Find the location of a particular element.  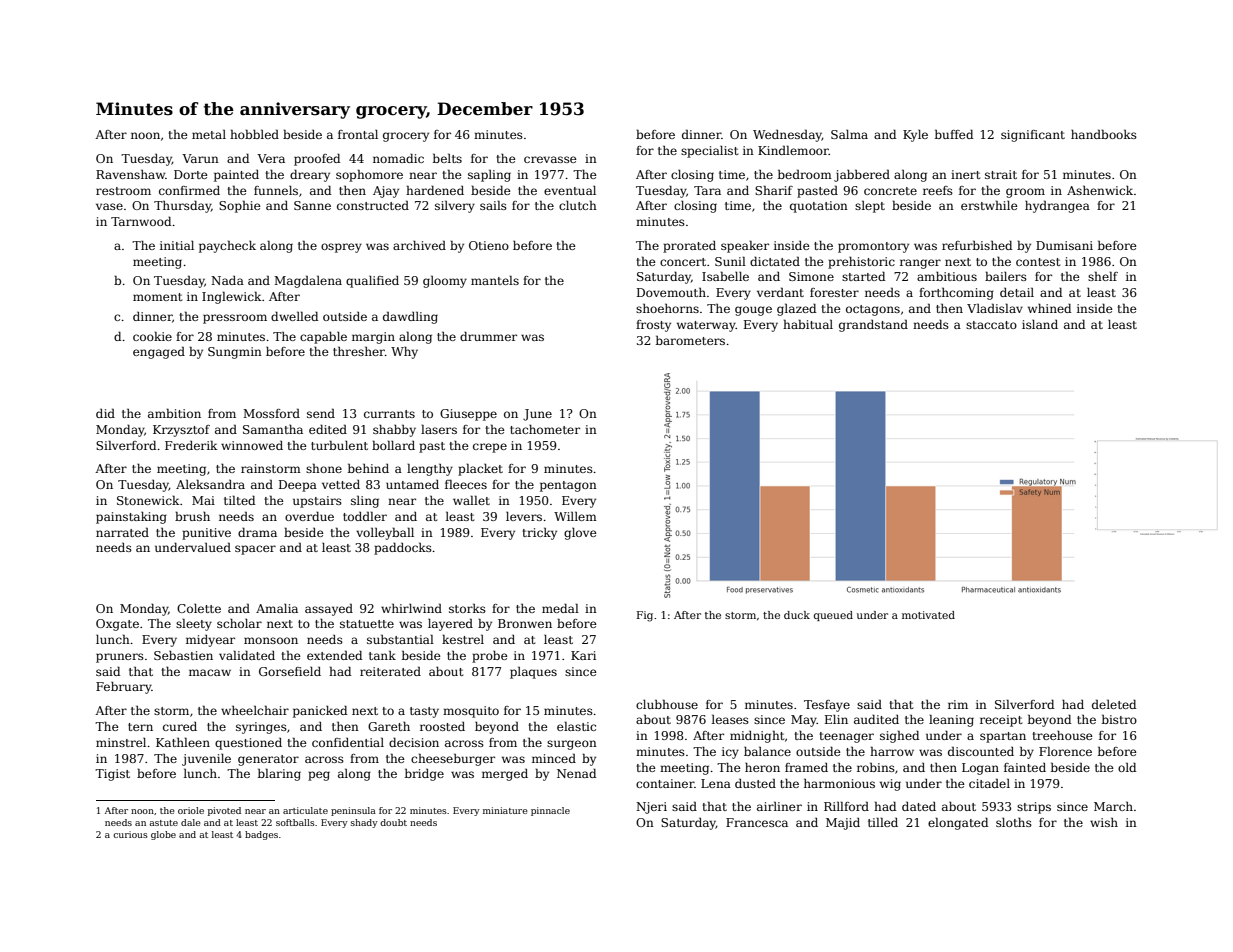

Stonewick is located at coordinates (148, 500).
